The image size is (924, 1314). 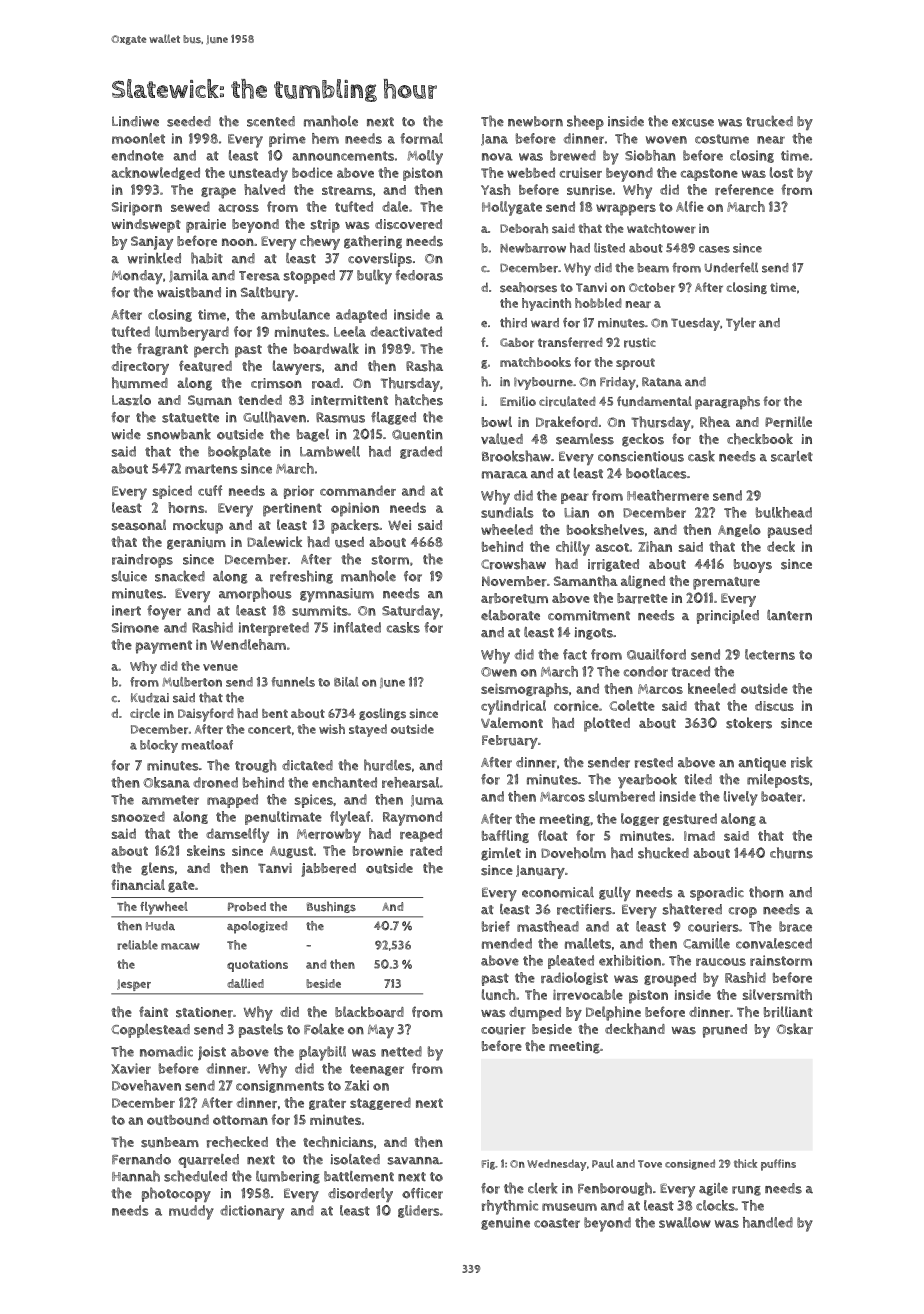 What do you see at coordinates (355, 526) in the screenshot?
I see `packers` at bounding box center [355, 526].
